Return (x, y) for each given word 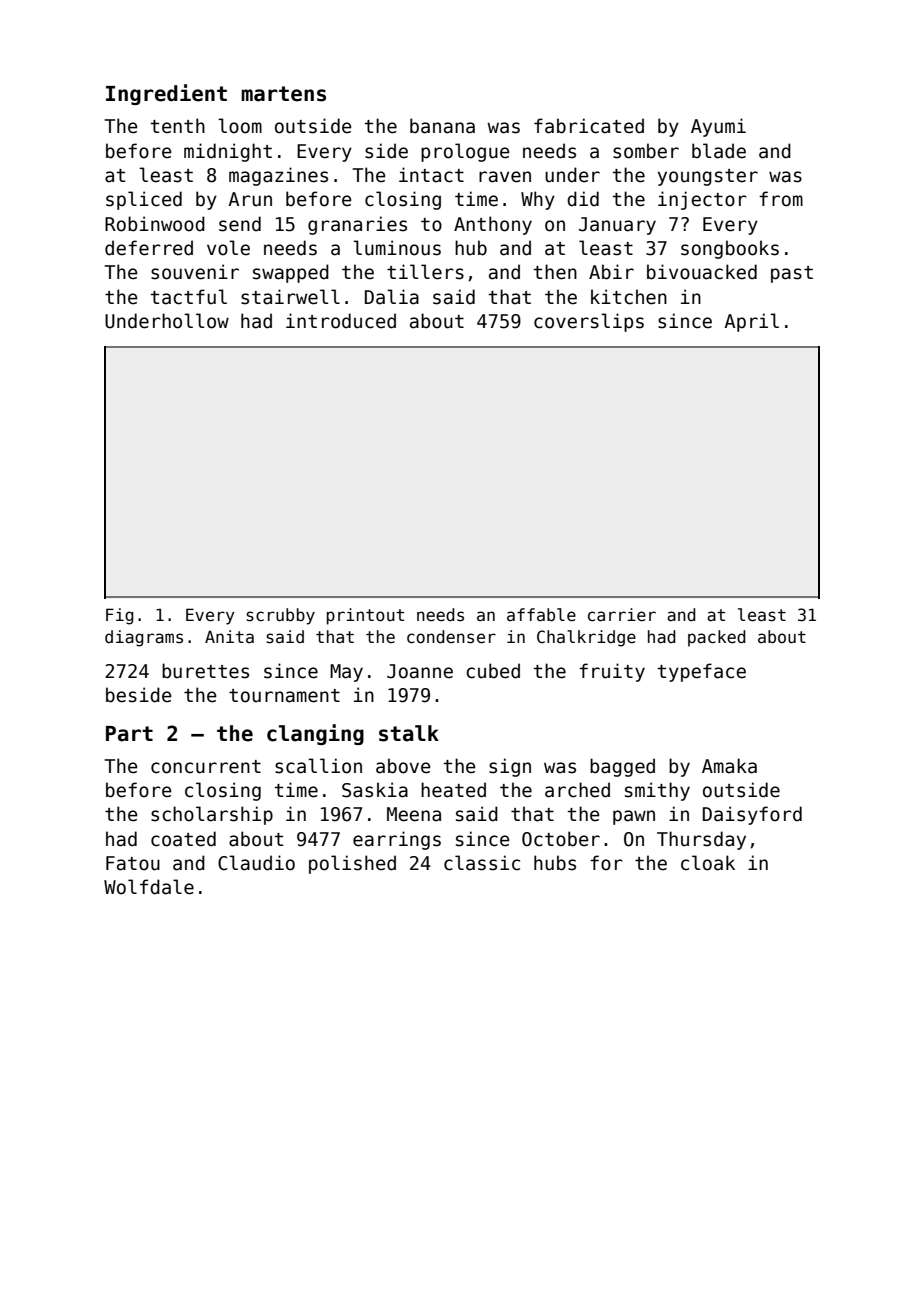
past (792, 274)
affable (541, 615)
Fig (120, 616)
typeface (702, 672)
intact (431, 175)
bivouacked (702, 272)
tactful (189, 297)
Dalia (392, 297)
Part (129, 734)
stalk (409, 733)
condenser (451, 637)
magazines (278, 176)
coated (183, 839)
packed (717, 638)
